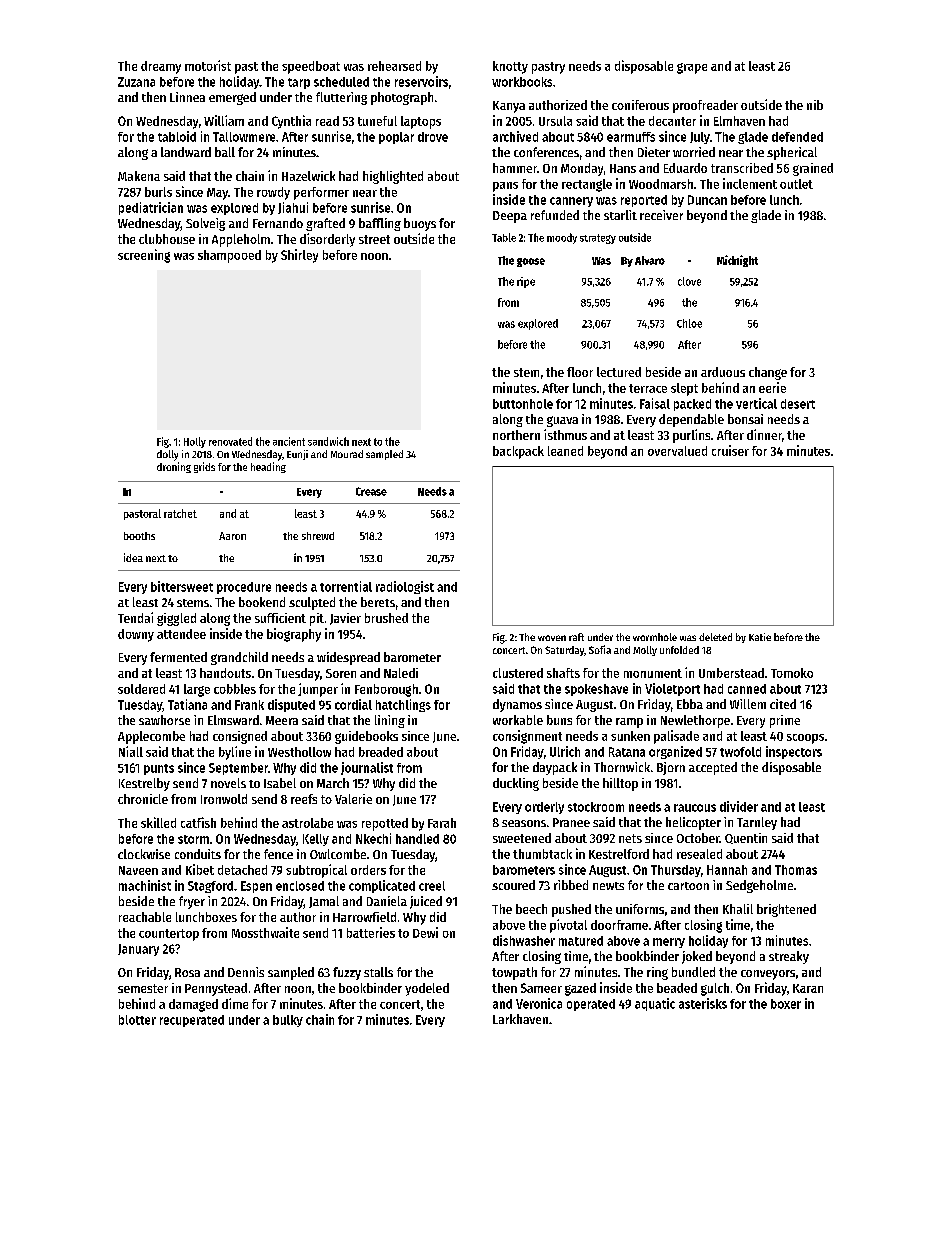 The height and width of the screenshot is (1233, 952). Describe the element at coordinates (737, 261) in the screenshot. I see `Midnight` at that location.
